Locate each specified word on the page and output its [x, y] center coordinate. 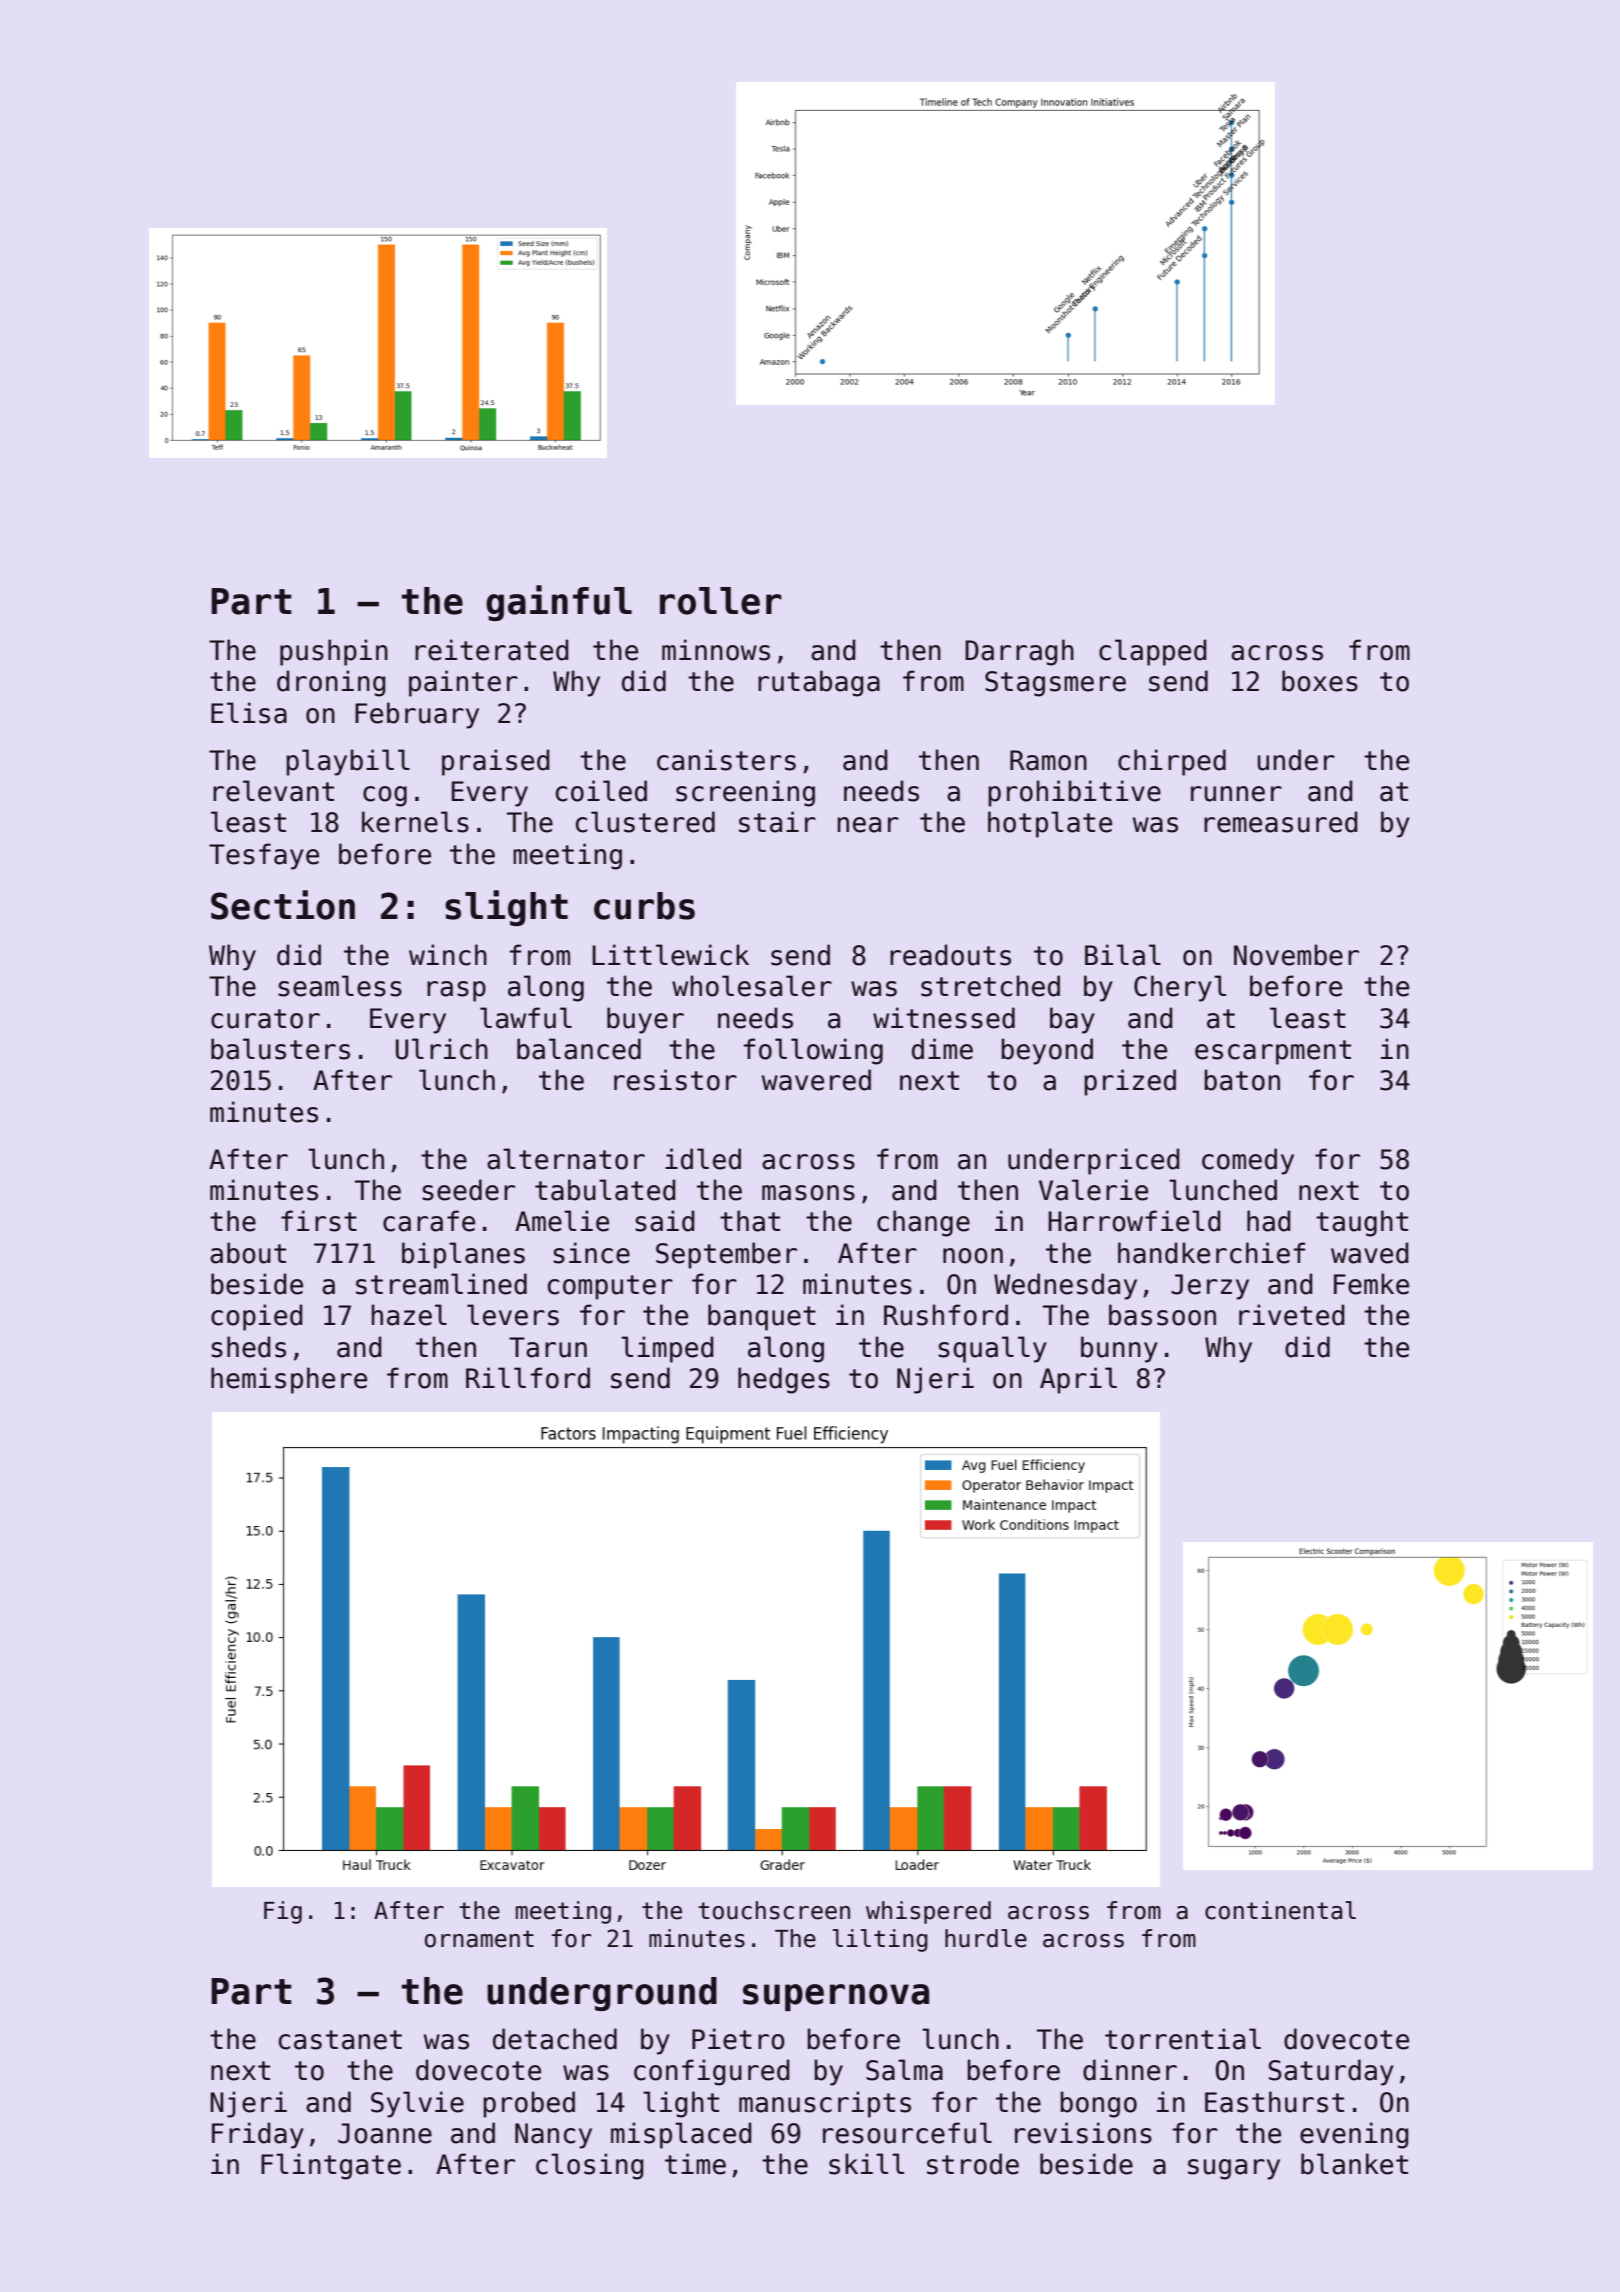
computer [610, 1287]
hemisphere [289, 1380]
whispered [928, 1912]
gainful [559, 603]
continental [1280, 1910]
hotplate [1050, 824]
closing [590, 2166]
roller [721, 601]
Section [283, 905]
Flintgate [331, 2166]
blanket [1354, 2164]
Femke [1371, 1284]
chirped [1172, 762]
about [248, 1253]
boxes [1320, 681]
